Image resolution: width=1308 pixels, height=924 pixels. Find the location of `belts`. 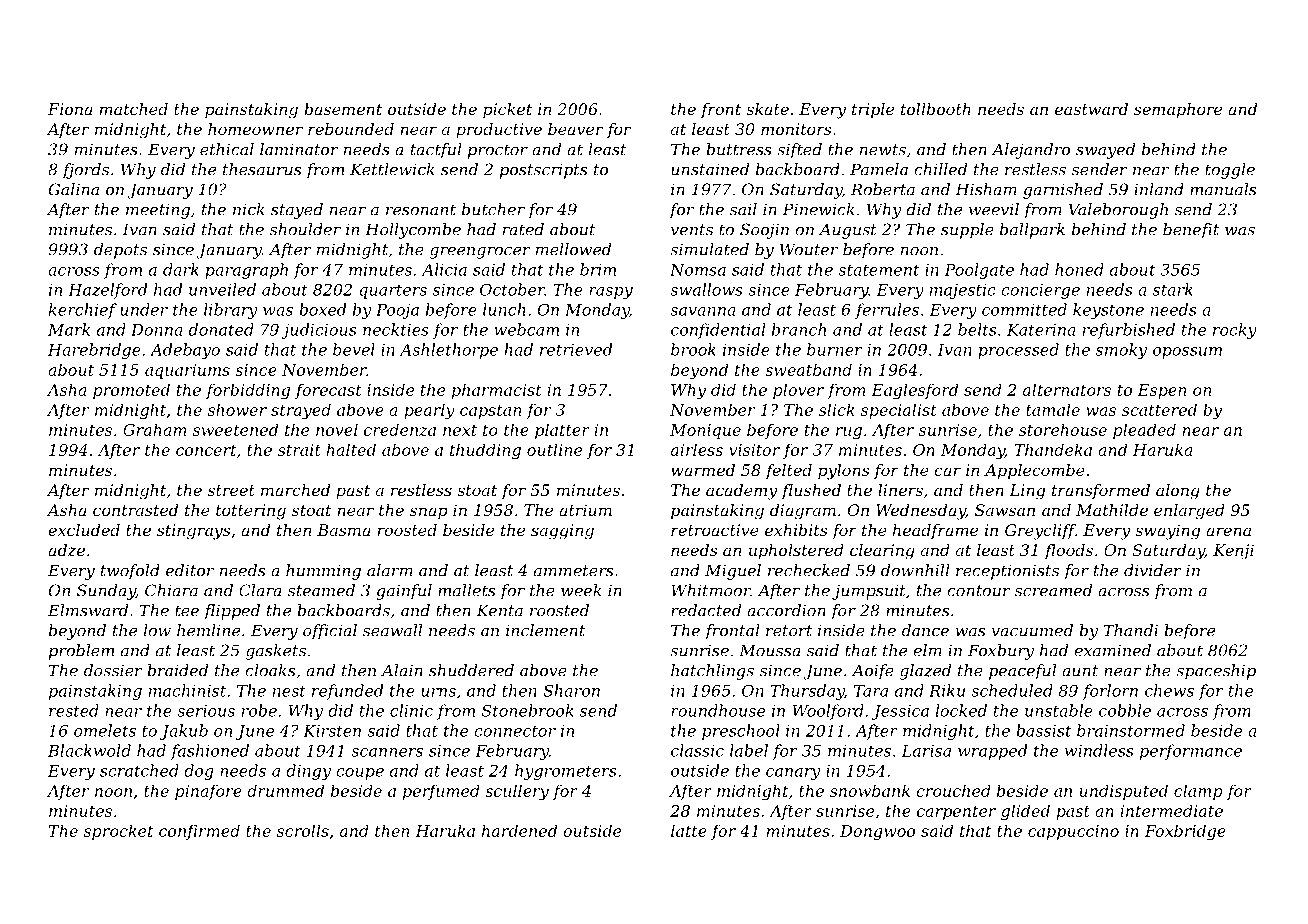

belts is located at coordinates (977, 329).
